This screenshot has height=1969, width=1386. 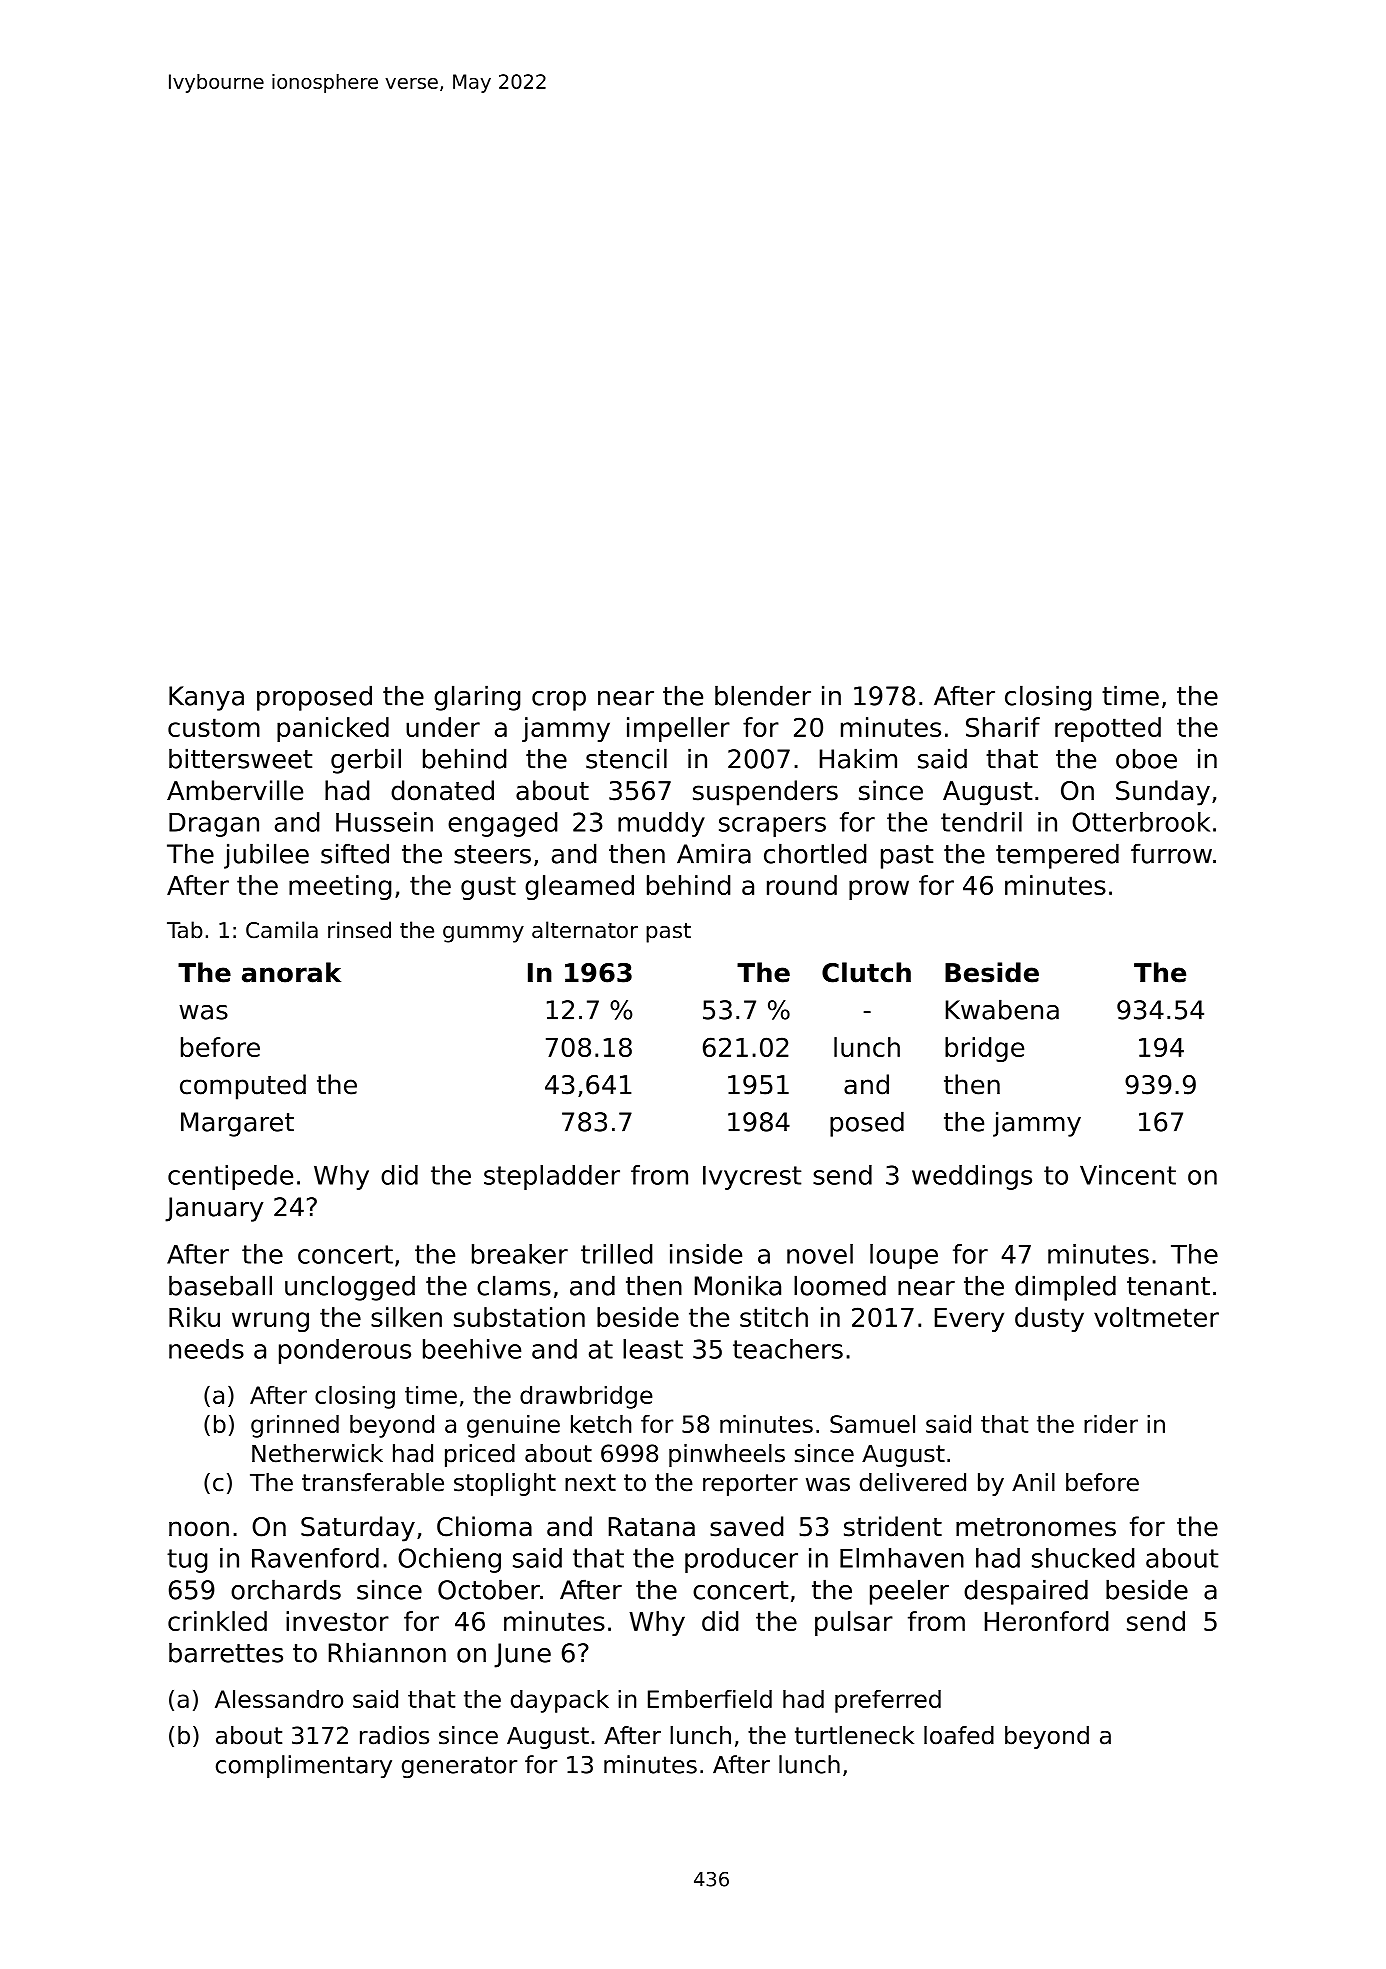 I want to click on barrettes, so click(x=226, y=1652).
